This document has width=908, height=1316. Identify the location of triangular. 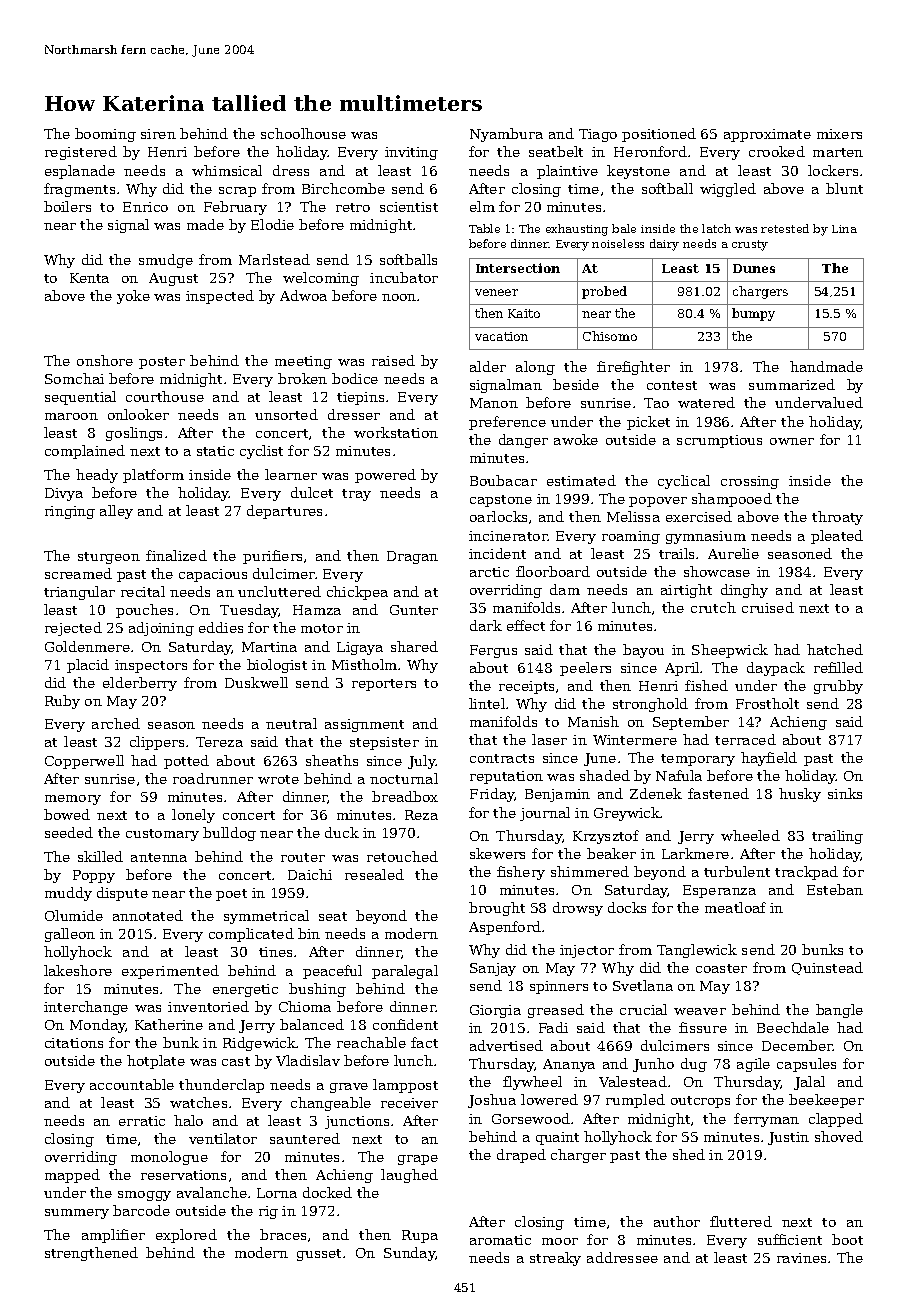
(79, 593).
